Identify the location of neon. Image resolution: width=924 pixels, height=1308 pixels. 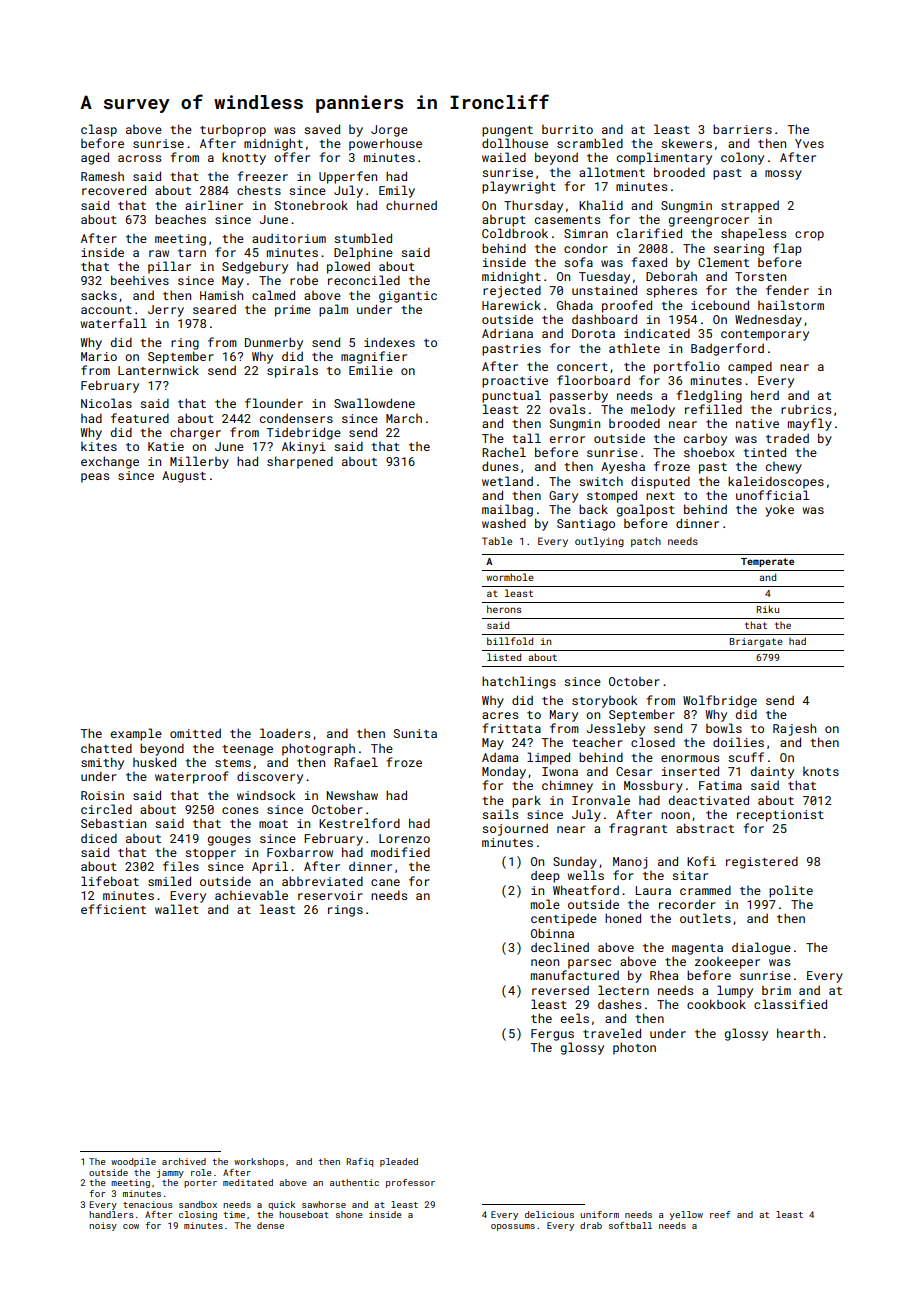
(545, 962).
